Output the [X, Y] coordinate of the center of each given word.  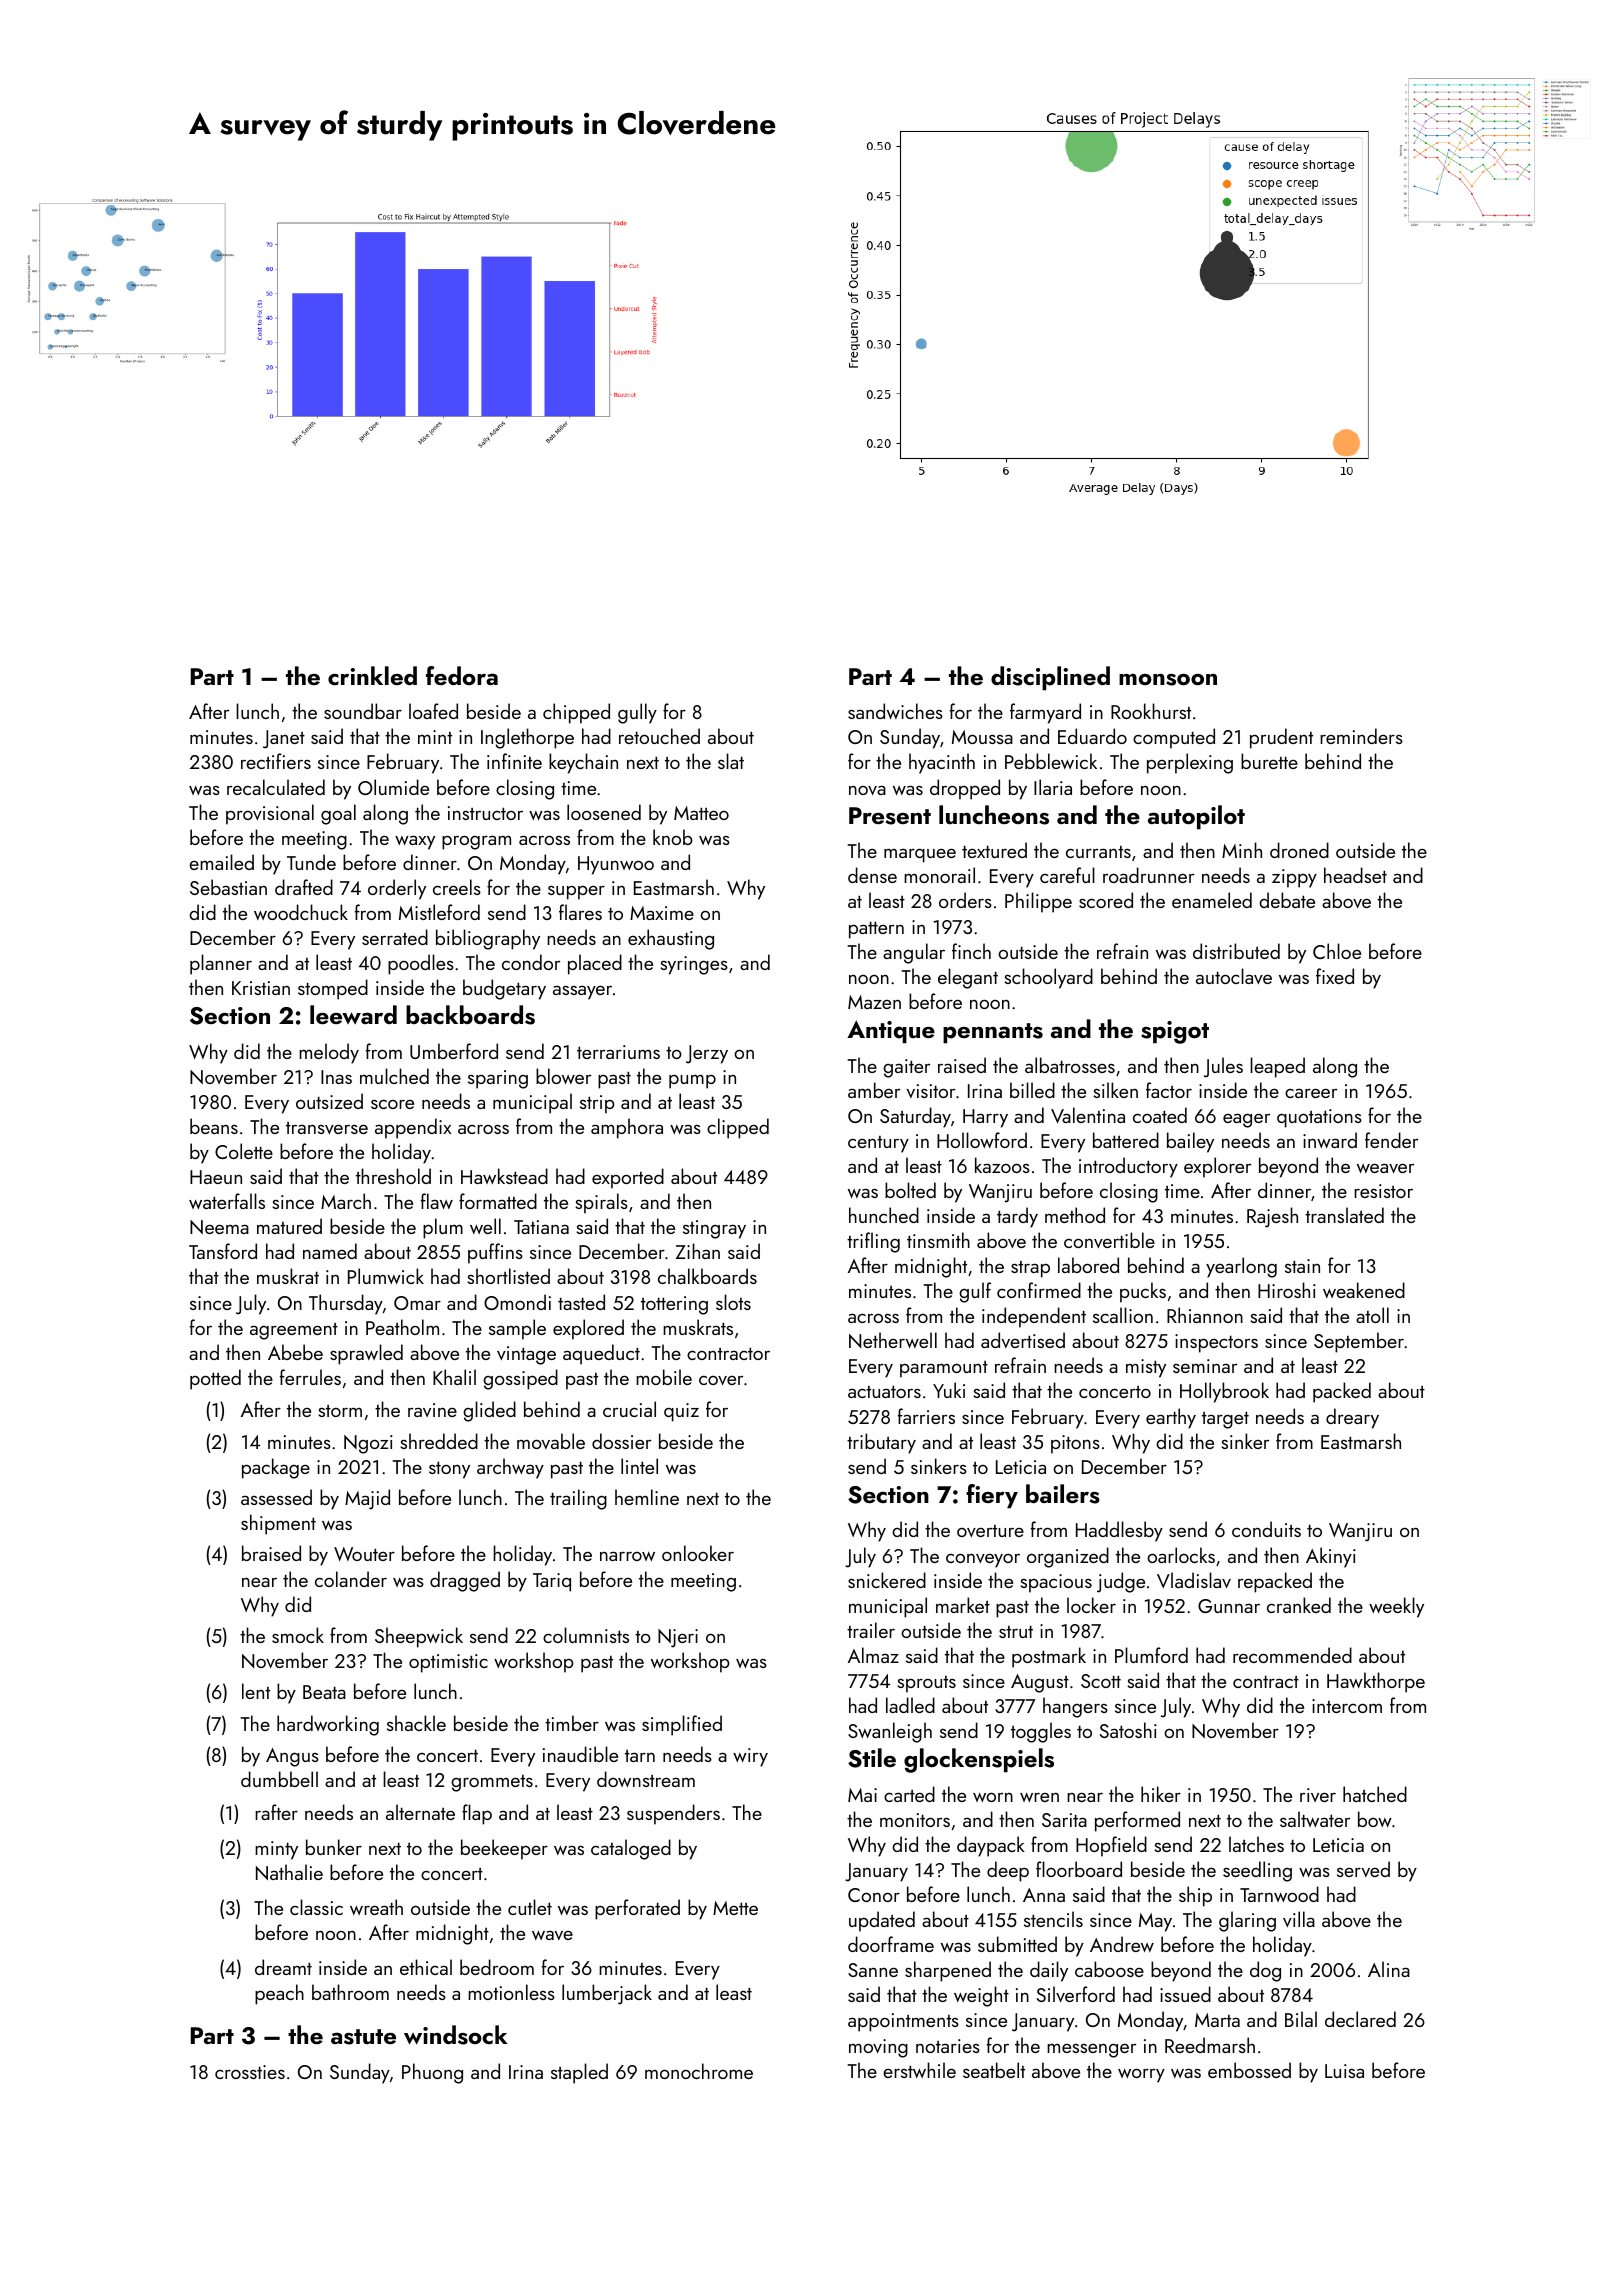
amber [874, 1090]
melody [329, 1053]
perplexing [1190, 763]
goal [338, 814]
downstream [646, 1779]
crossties [250, 2072]
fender [1391, 1140]
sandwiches [895, 711]
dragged [465, 1581]
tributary [881, 1443]
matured [289, 1226]
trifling [873, 1242]
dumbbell [279, 1779]
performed [1137, 1821]
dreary [1352, 1418]
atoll [1372, 1315]
